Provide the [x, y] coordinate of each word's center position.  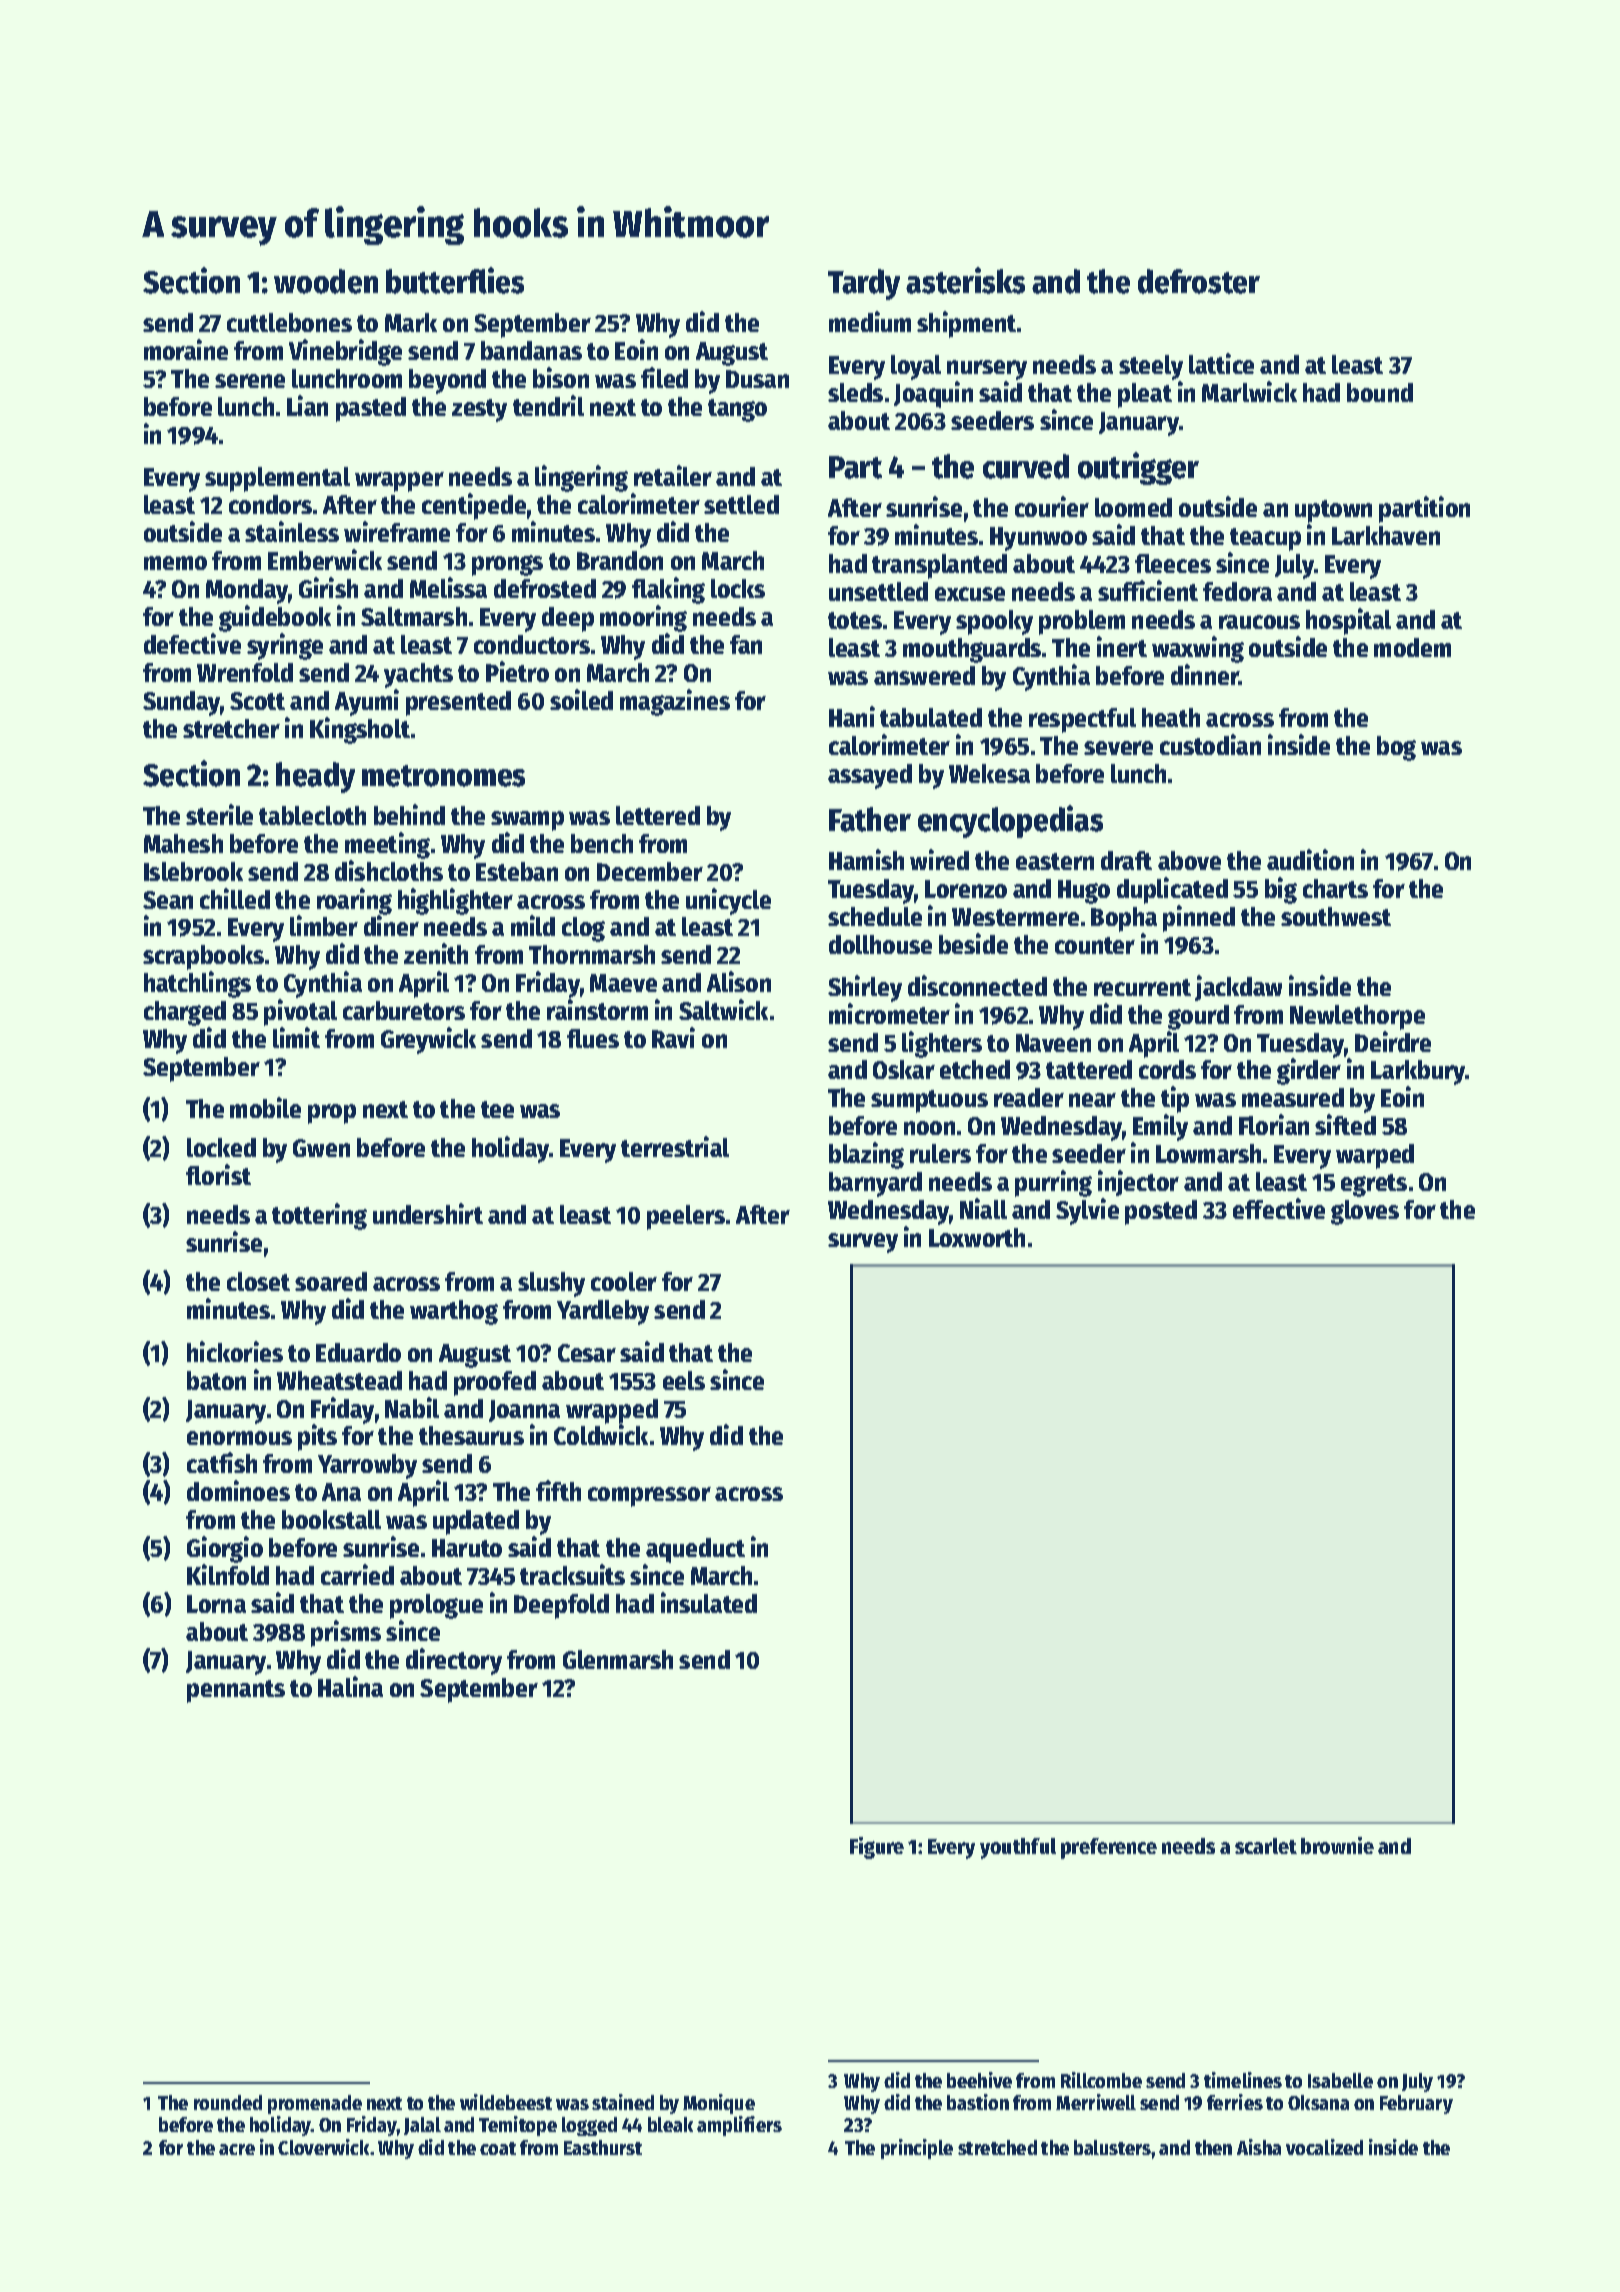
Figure [877, 1848]
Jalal [422, 2126]
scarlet [1266, 1846]
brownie [1337, 1845]
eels [684, 1380]
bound [1380, 392]
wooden [326, 281]
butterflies [455, 280]
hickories [235, 1351]
